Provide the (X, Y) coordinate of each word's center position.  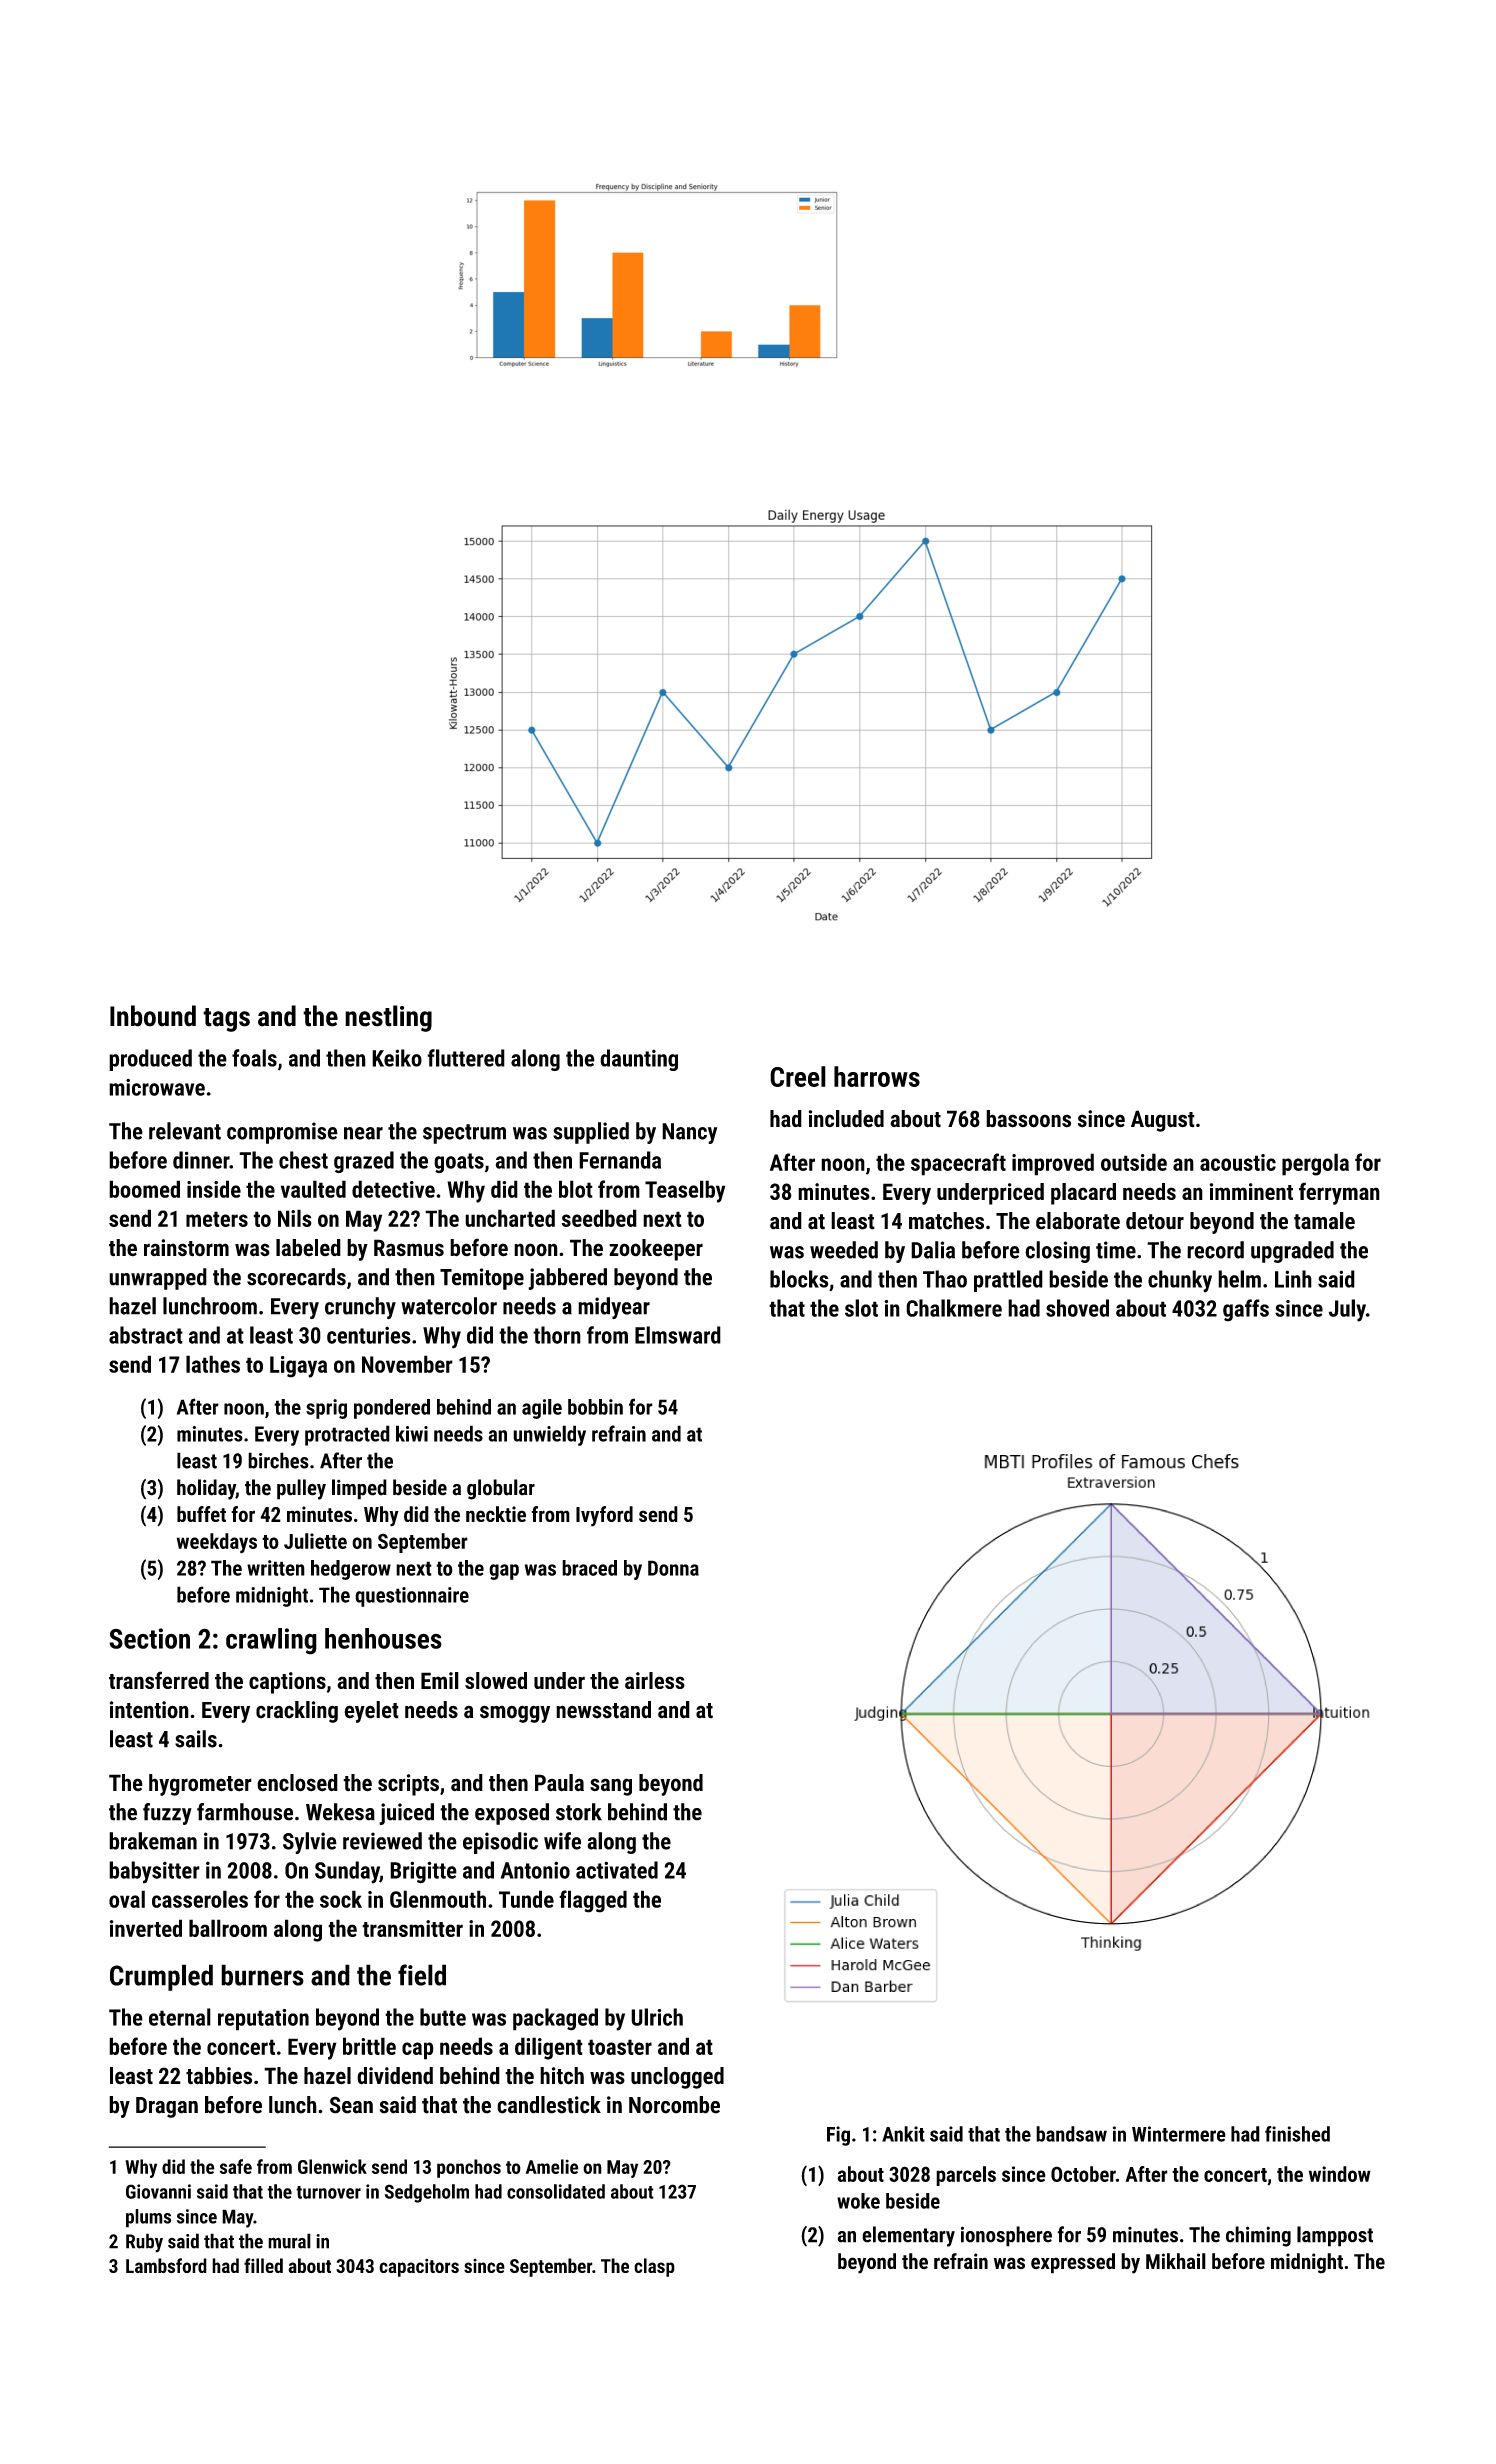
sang (611, 1787)
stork (579, 1812)
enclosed (297, 1783)
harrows (877, 1076)
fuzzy (167, 1814)
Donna (673, 1568)
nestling (388, 1018)
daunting (639, 1060)
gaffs (1246, 1310)
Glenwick (332, 2166)
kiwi (412, 1433)
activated (617, 1870)
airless (655, 1680)
